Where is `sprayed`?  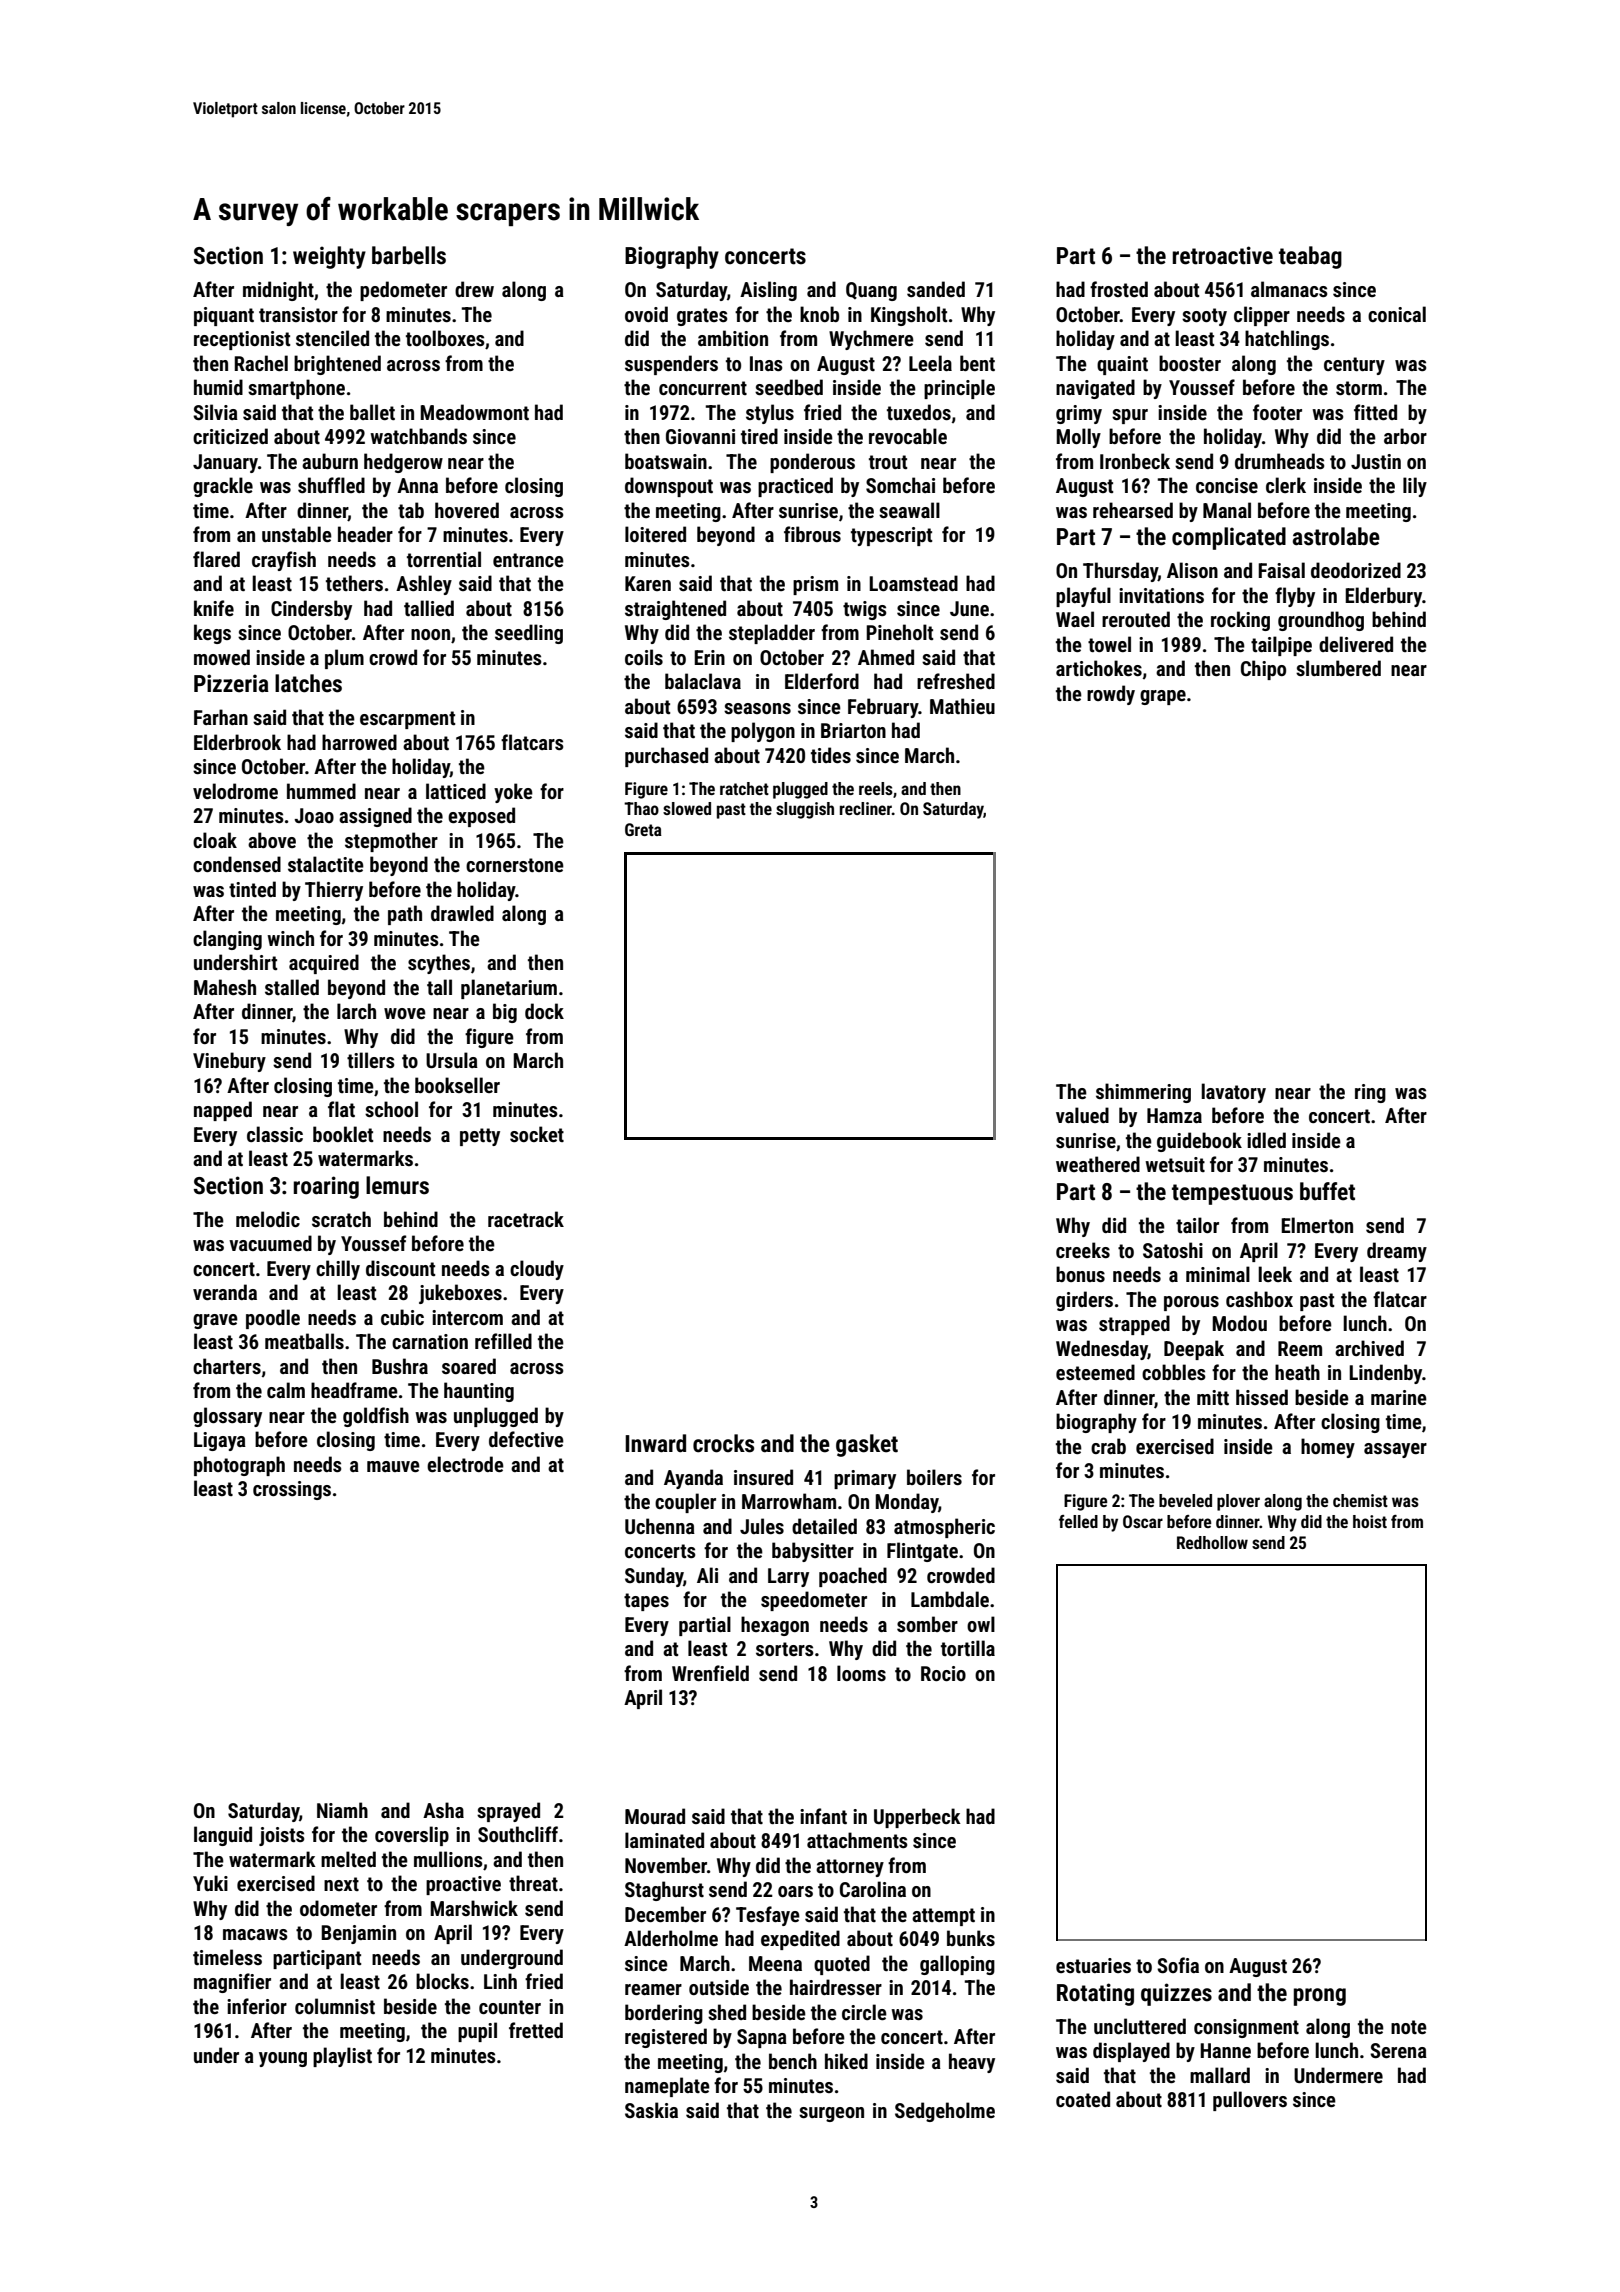
sprayed is located at coordinates (508, 1812).
